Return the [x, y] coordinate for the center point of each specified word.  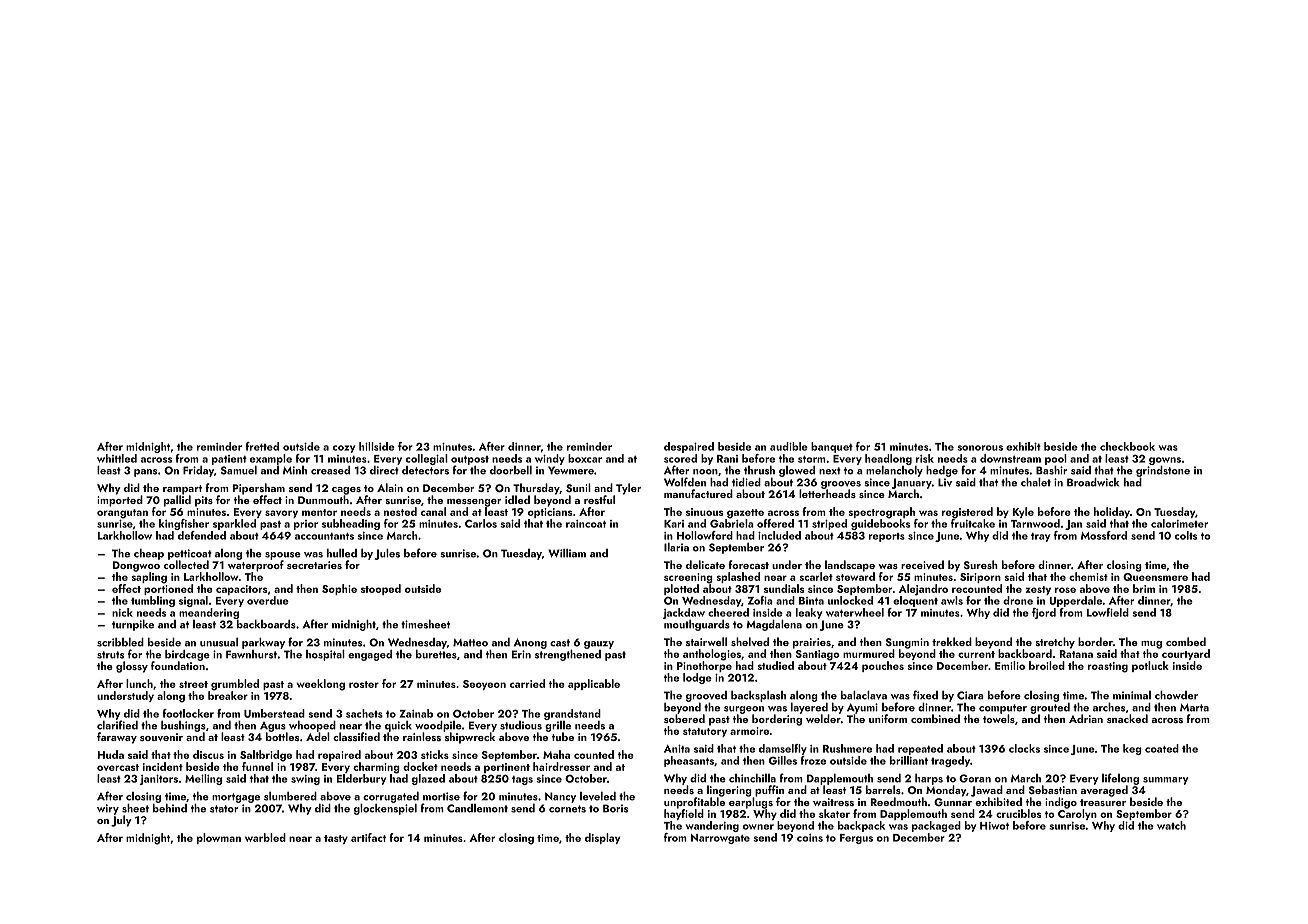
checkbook [1127, 446]
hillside [377, 446]
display [602, 838]
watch [1171, 825]
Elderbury [361, 779]
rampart [182, 490]
